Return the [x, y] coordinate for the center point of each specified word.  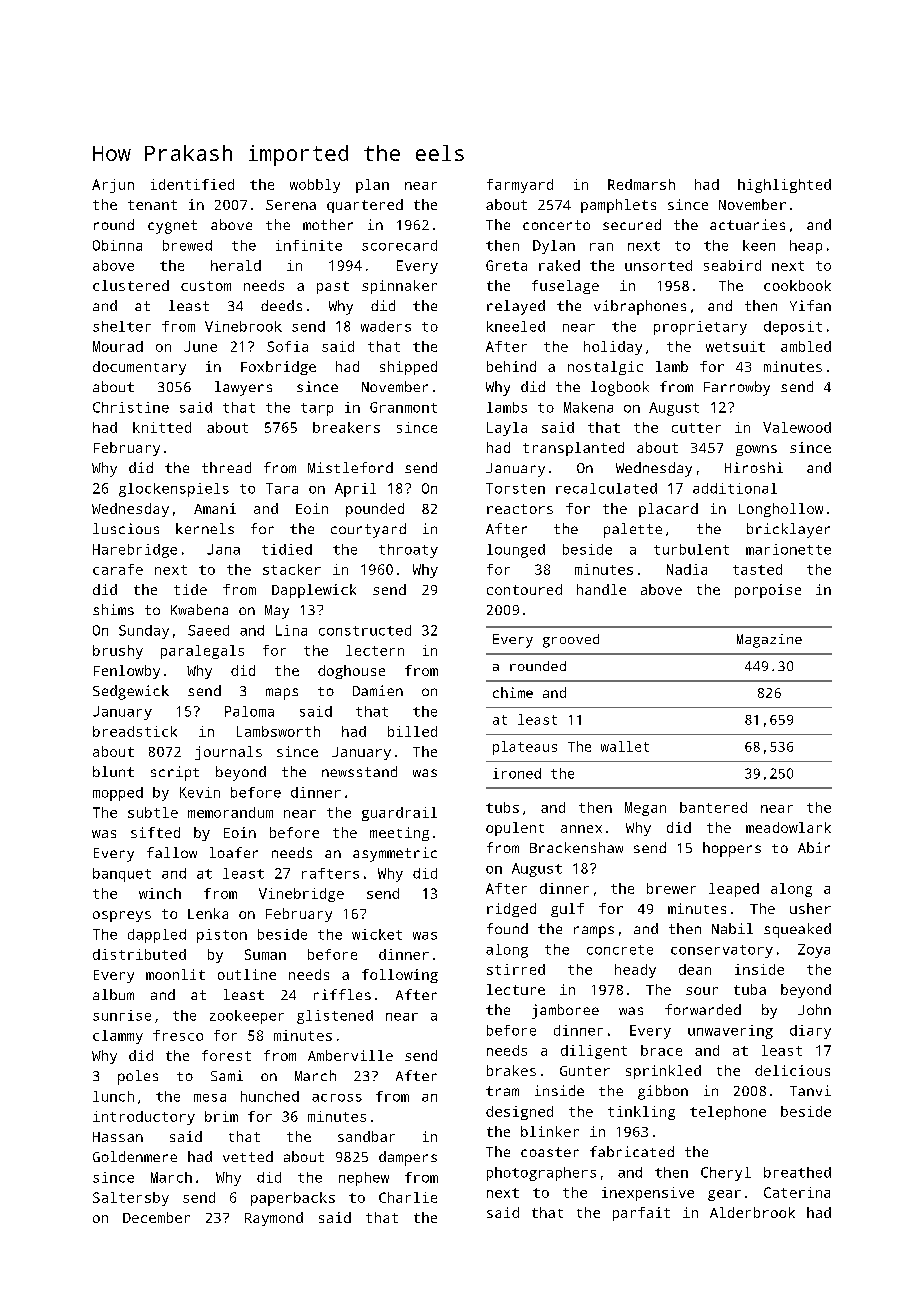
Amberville [350, 1055]
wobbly [315, 186]
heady [635, 971]
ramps [594, 932]
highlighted [784, 186]
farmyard [520, 186]
